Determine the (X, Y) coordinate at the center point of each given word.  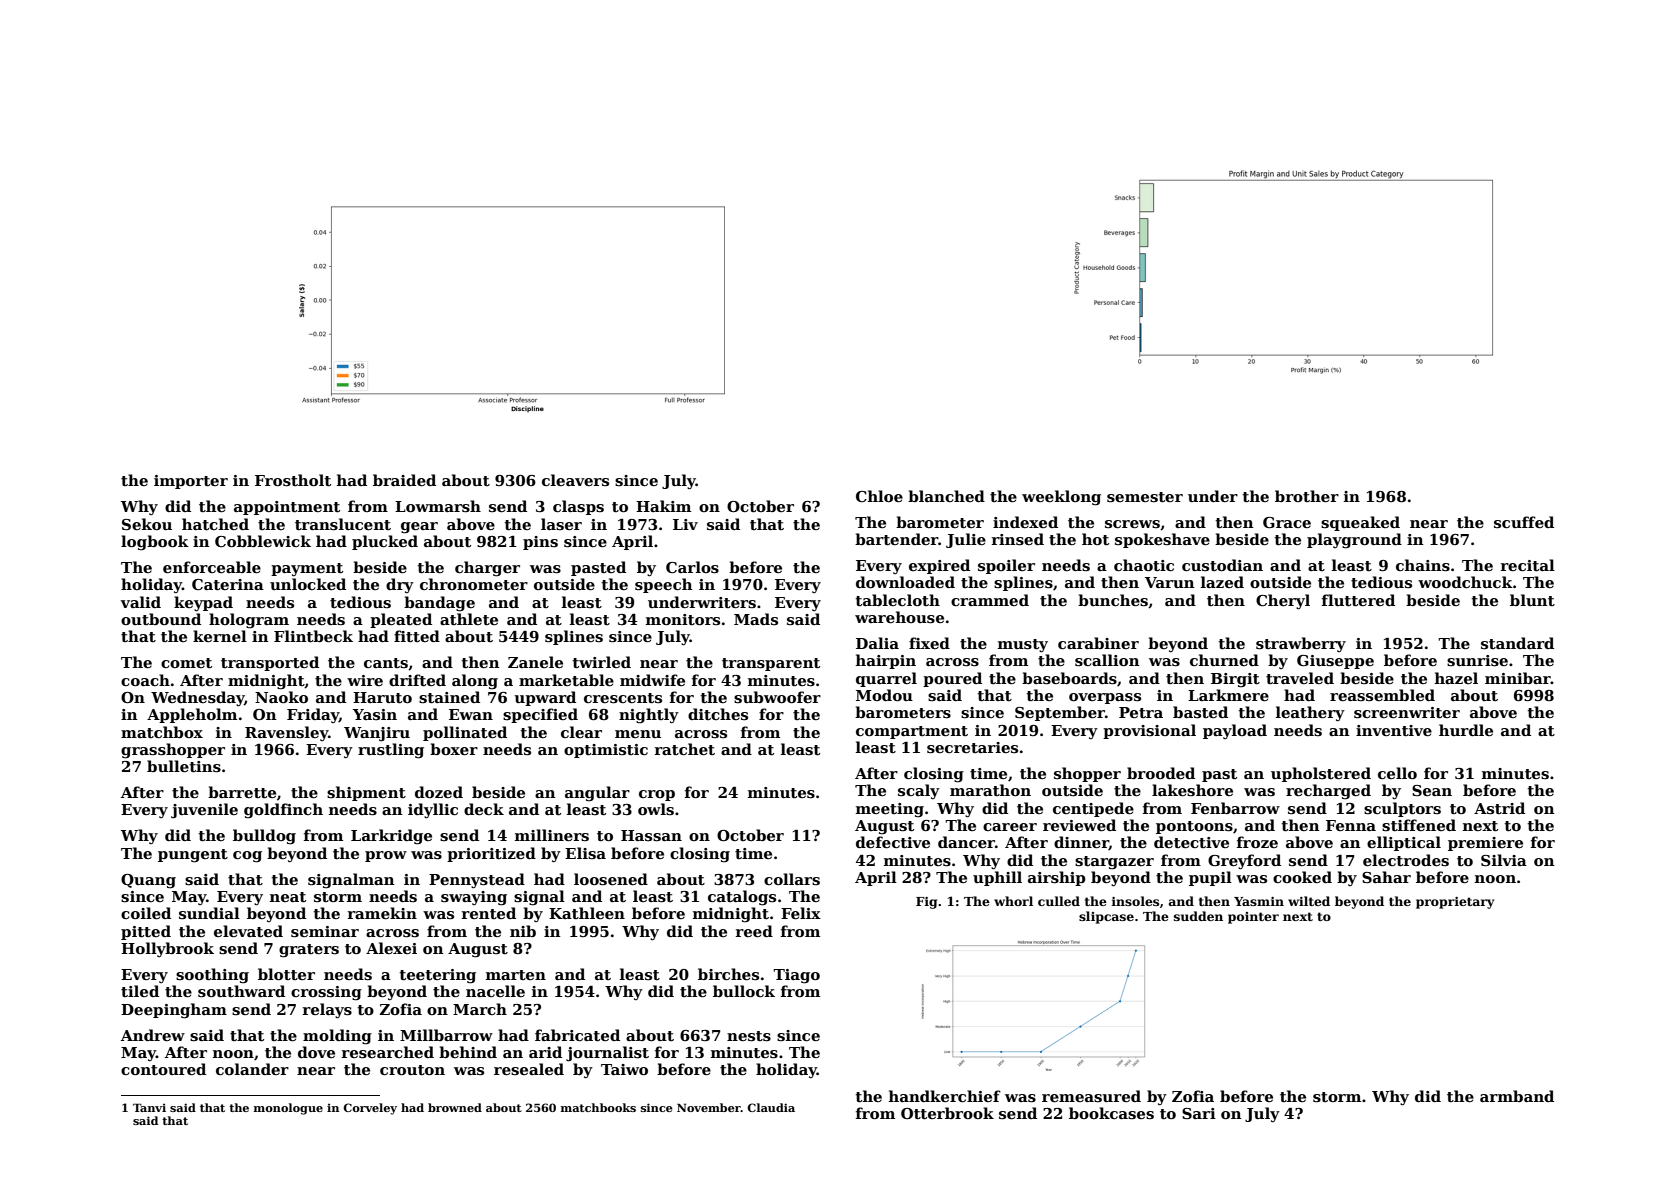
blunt (1532, 600)
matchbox (162, 732)
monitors (683, 620)
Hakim (663, 506)
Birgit (1235, 680)
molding (337, 1037)
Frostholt (293, 480)
